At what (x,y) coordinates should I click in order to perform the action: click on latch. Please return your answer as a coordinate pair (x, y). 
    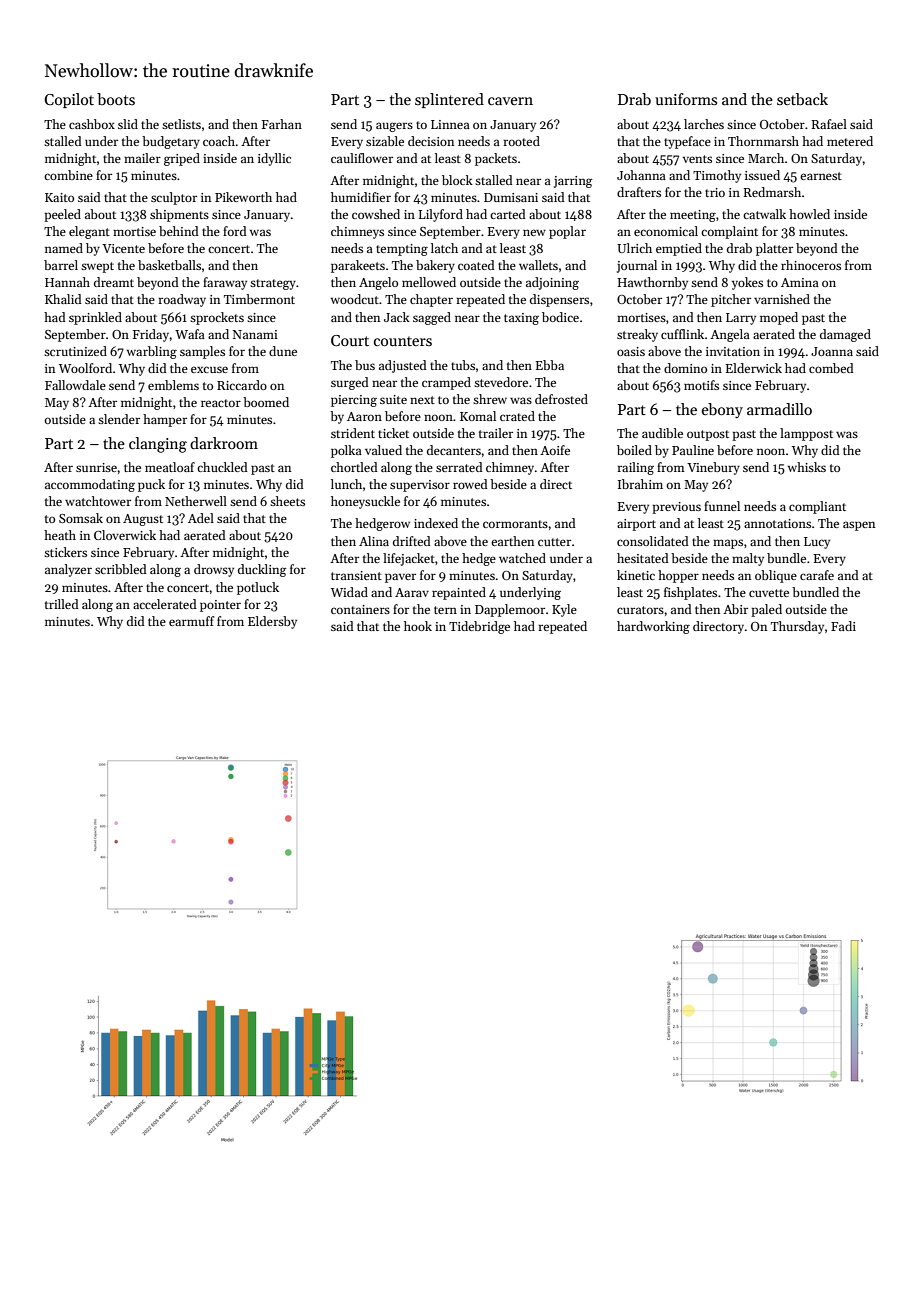
    Looking at the image, I should click on (444, 248).
